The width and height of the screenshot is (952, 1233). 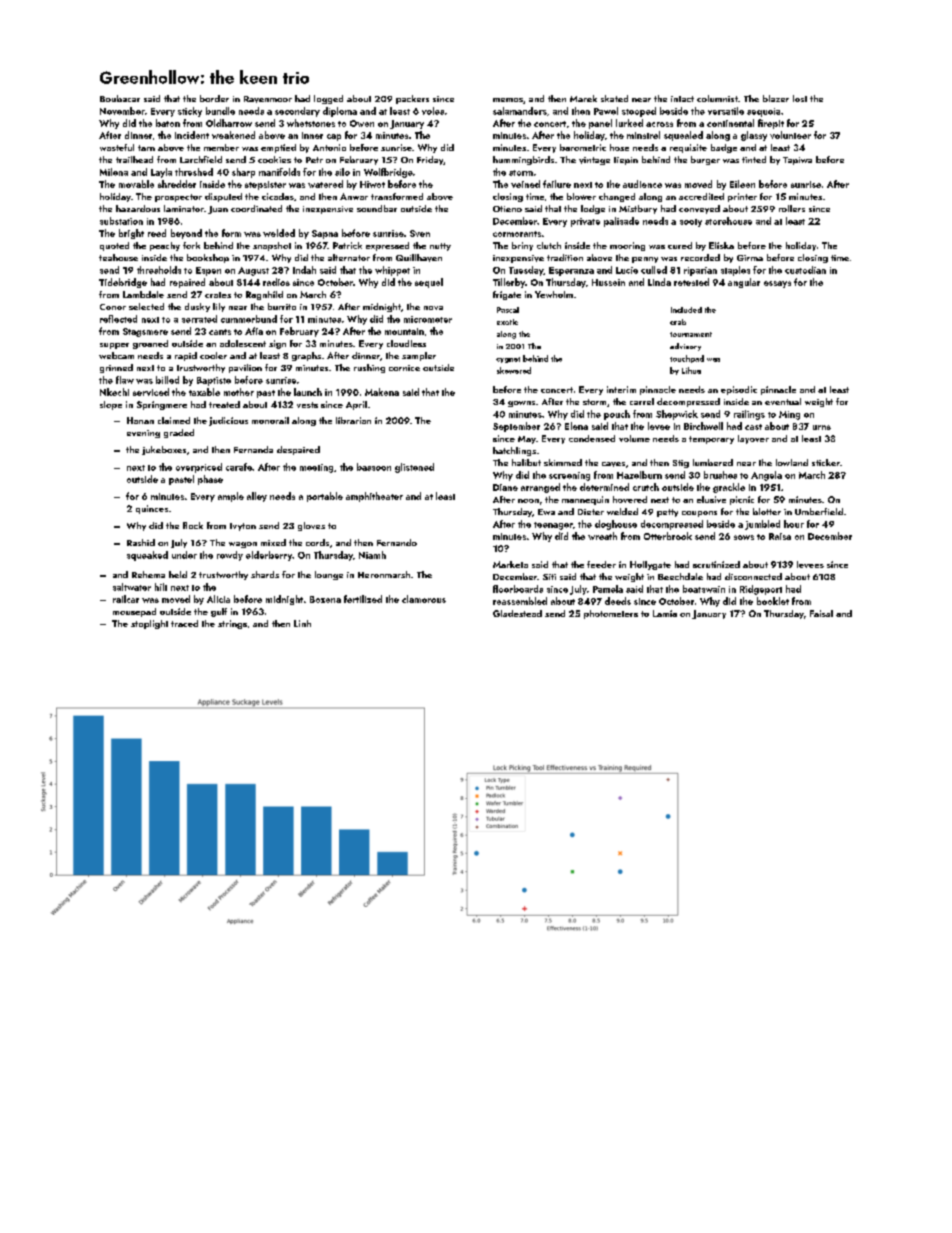 I want to click on custodian, so click(x=805, y=270).
